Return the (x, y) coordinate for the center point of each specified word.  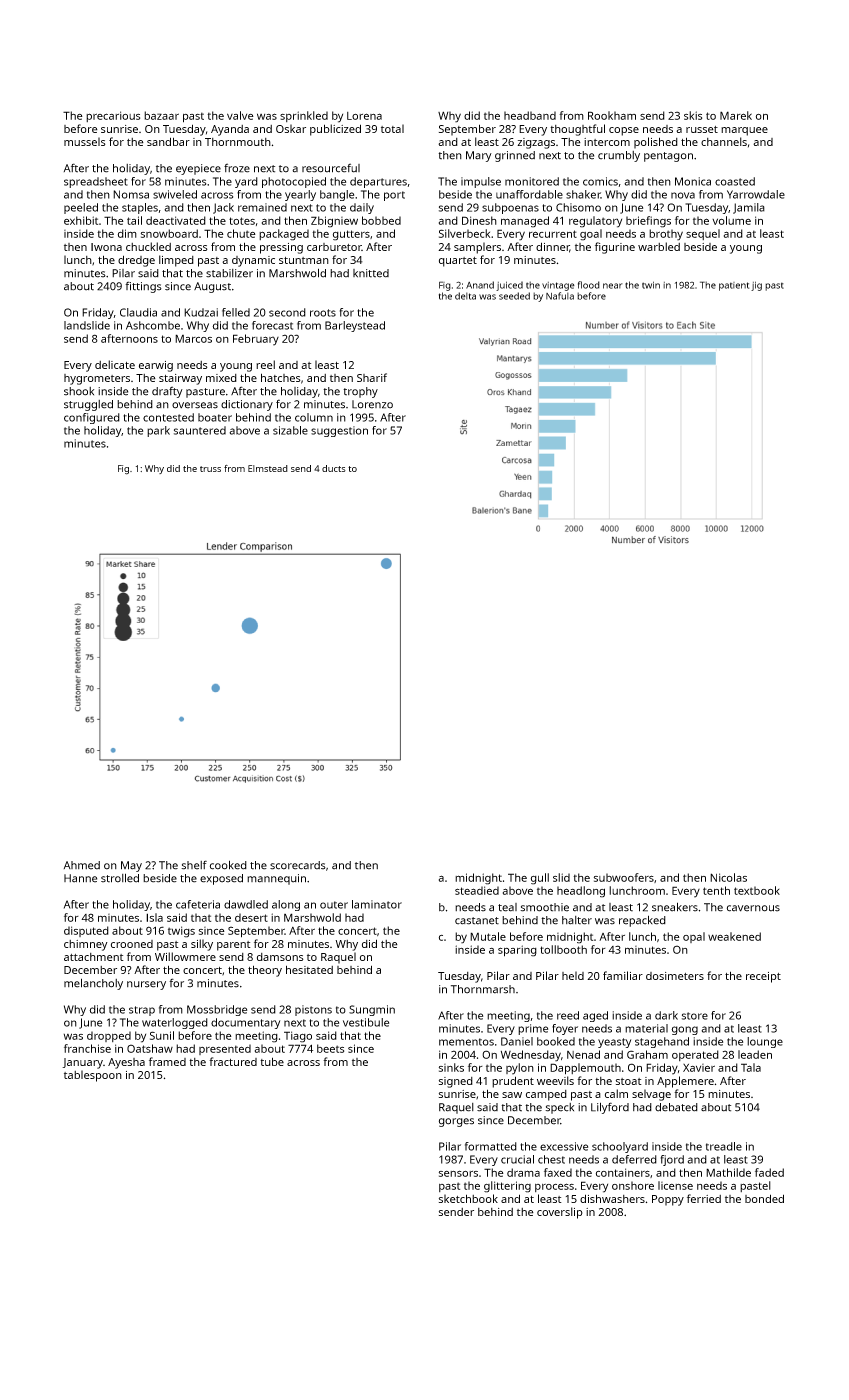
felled (236, 312)
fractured (233, 1061)
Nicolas (728, 877)
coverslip (560, 1213)
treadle (724, 1146)
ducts (334, 468)
